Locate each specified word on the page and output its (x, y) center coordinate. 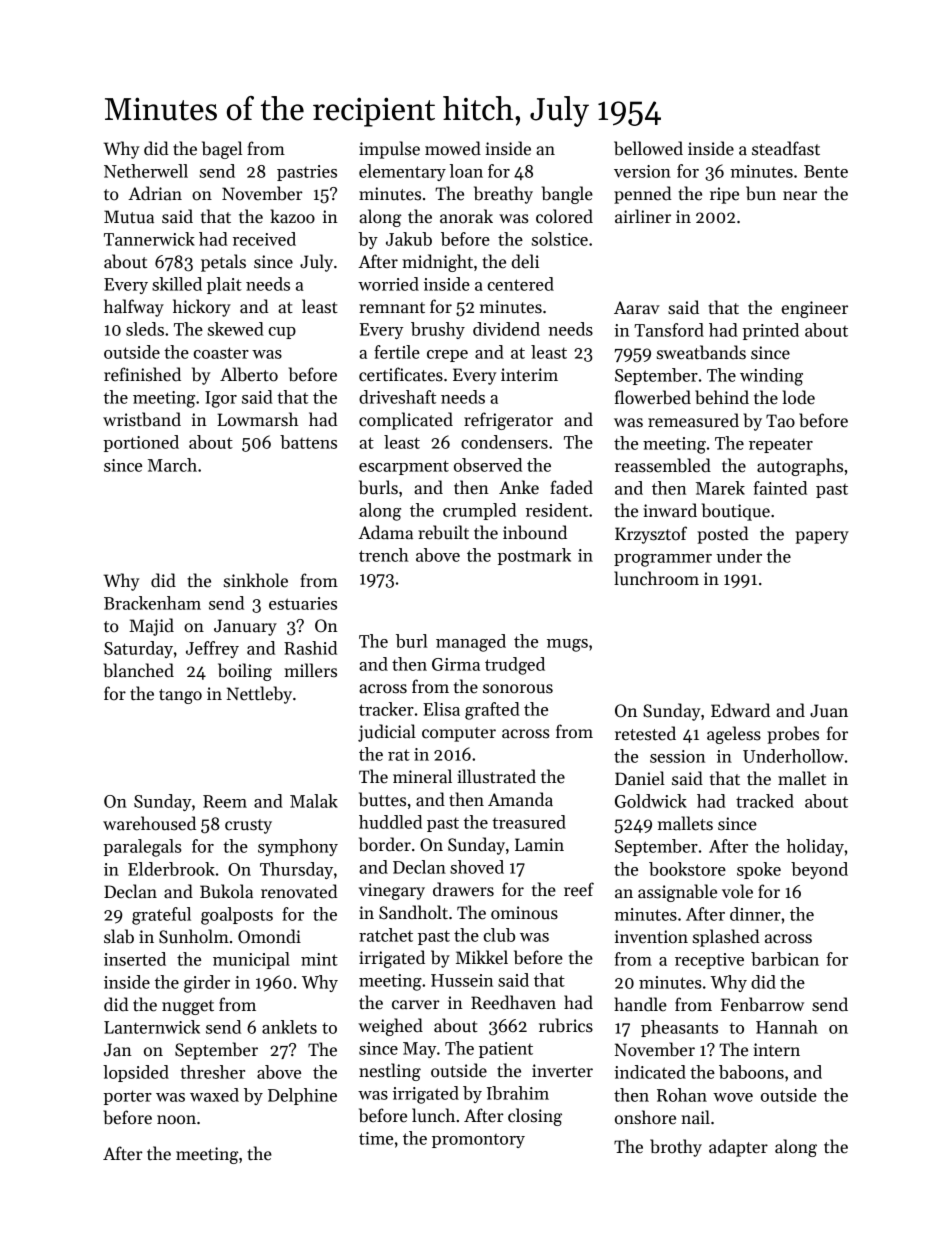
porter (127, 1097)
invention (651, 937)
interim (529, 375)
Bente (826, 171)
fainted (780, 488)
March (172, 465)
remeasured (693, 420)
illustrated (496, 776)
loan (466, 171)
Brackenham (152, 603)
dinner (755, 914)
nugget (188, 1007)
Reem (225, 801)
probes (793, 735)
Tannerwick (149, 239)
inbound (535, 532)
